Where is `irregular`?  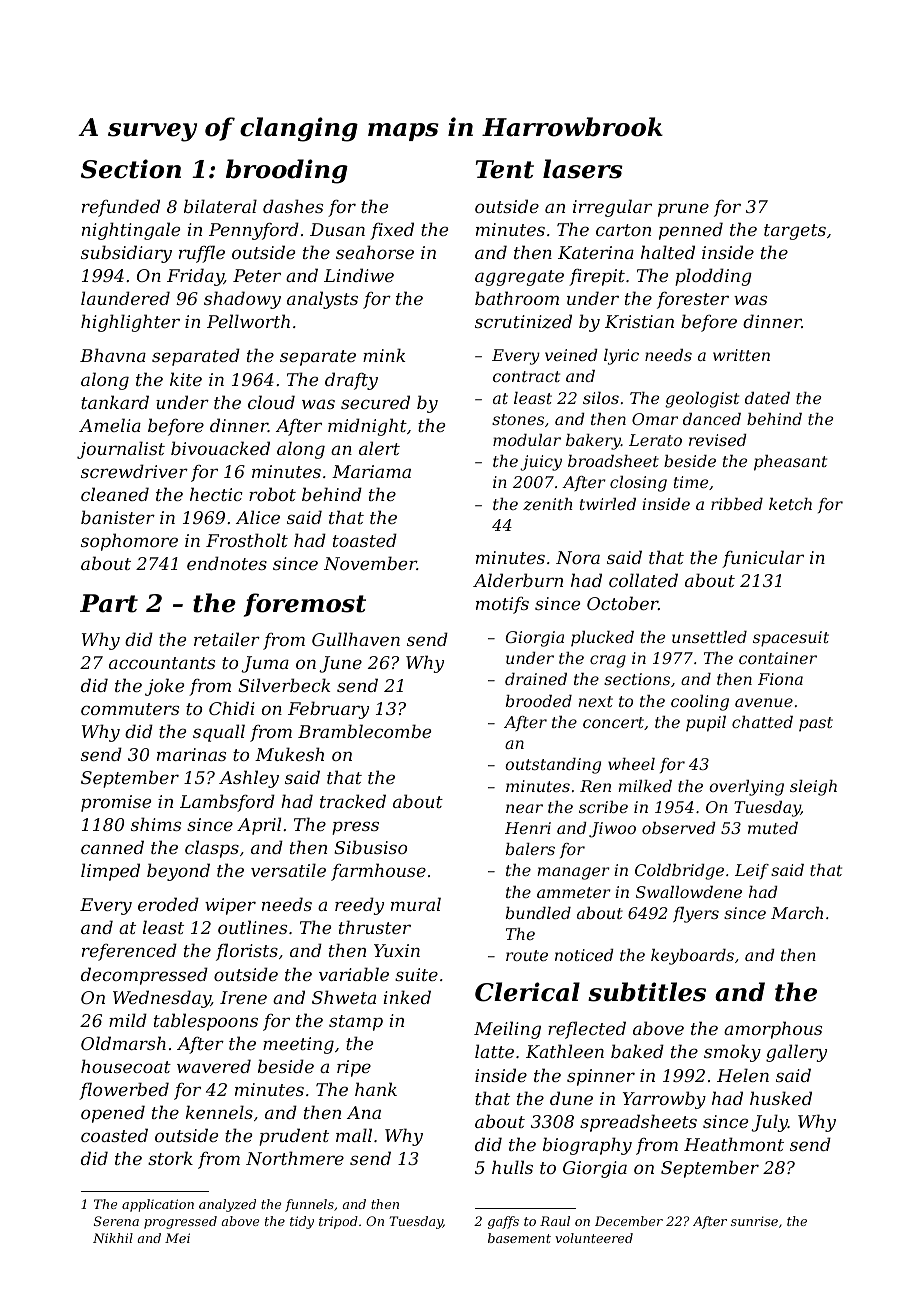
irregular is located at coordinates (612, 208).
